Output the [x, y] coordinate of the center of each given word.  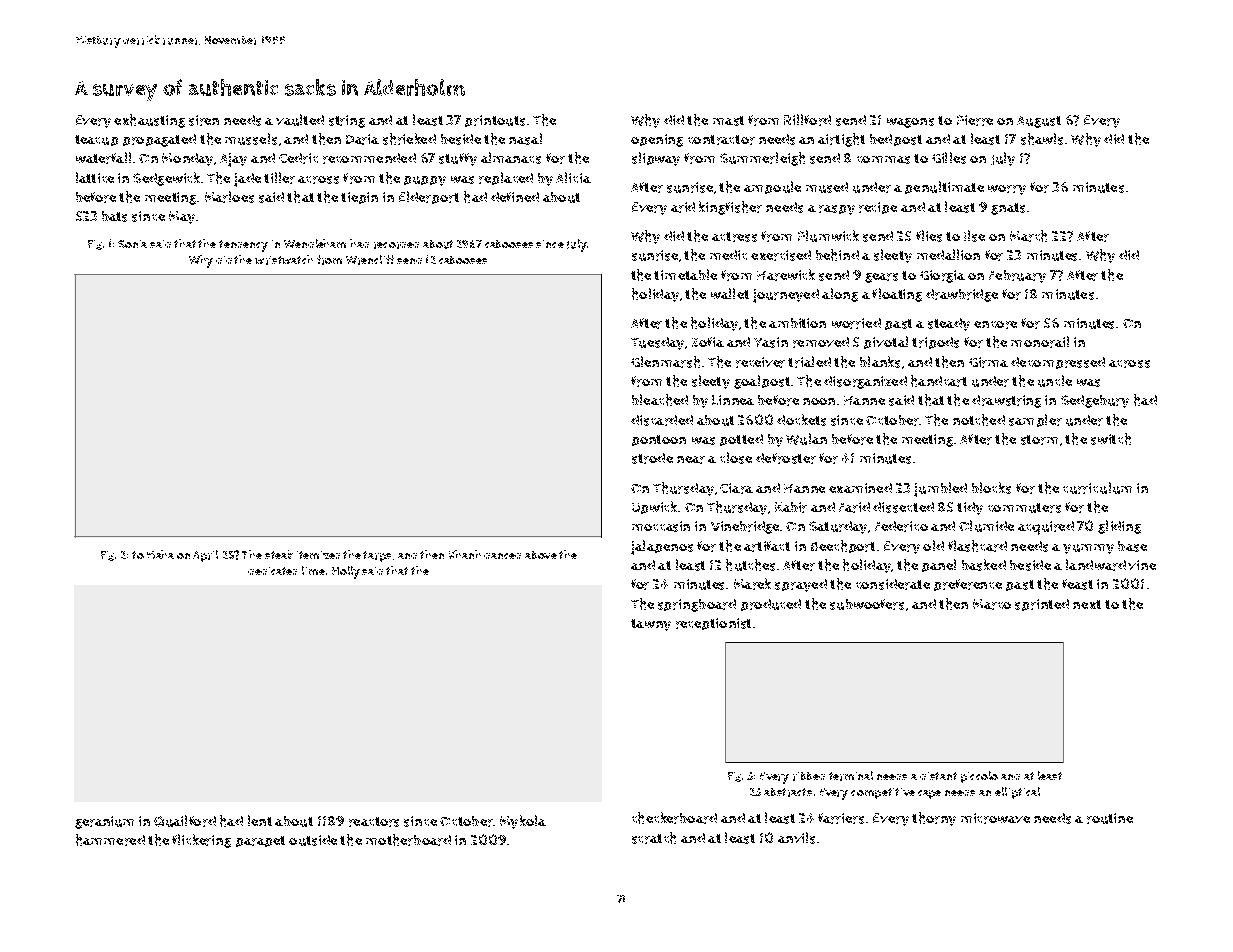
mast [728, 121]
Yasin [771, 342]
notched [979, 420]
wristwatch [284, 260]
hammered [110, 840]
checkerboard [674, 818]
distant [938, 776]
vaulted [300, 120]
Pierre [975, 120]
